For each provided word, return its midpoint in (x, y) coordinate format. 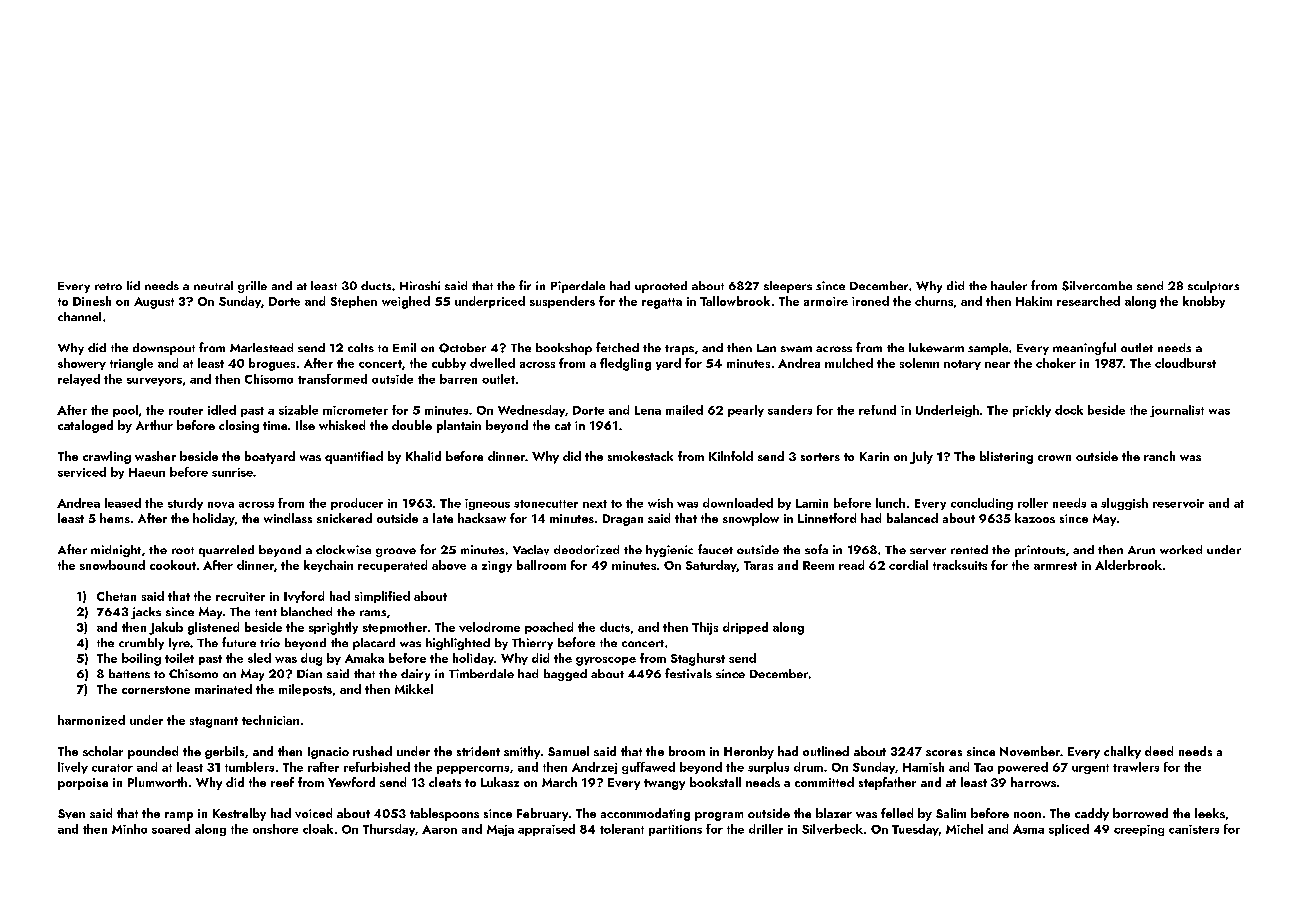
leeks (1210, 813)
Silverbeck (832, 829)
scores (944, 753)
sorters (820, 457)
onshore (275, 829)
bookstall (715, 782)
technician (270, 720)
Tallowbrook (735, 301)
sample (988, 349)
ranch (1159, 456)
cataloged (85, 426)
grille (252, 287)
